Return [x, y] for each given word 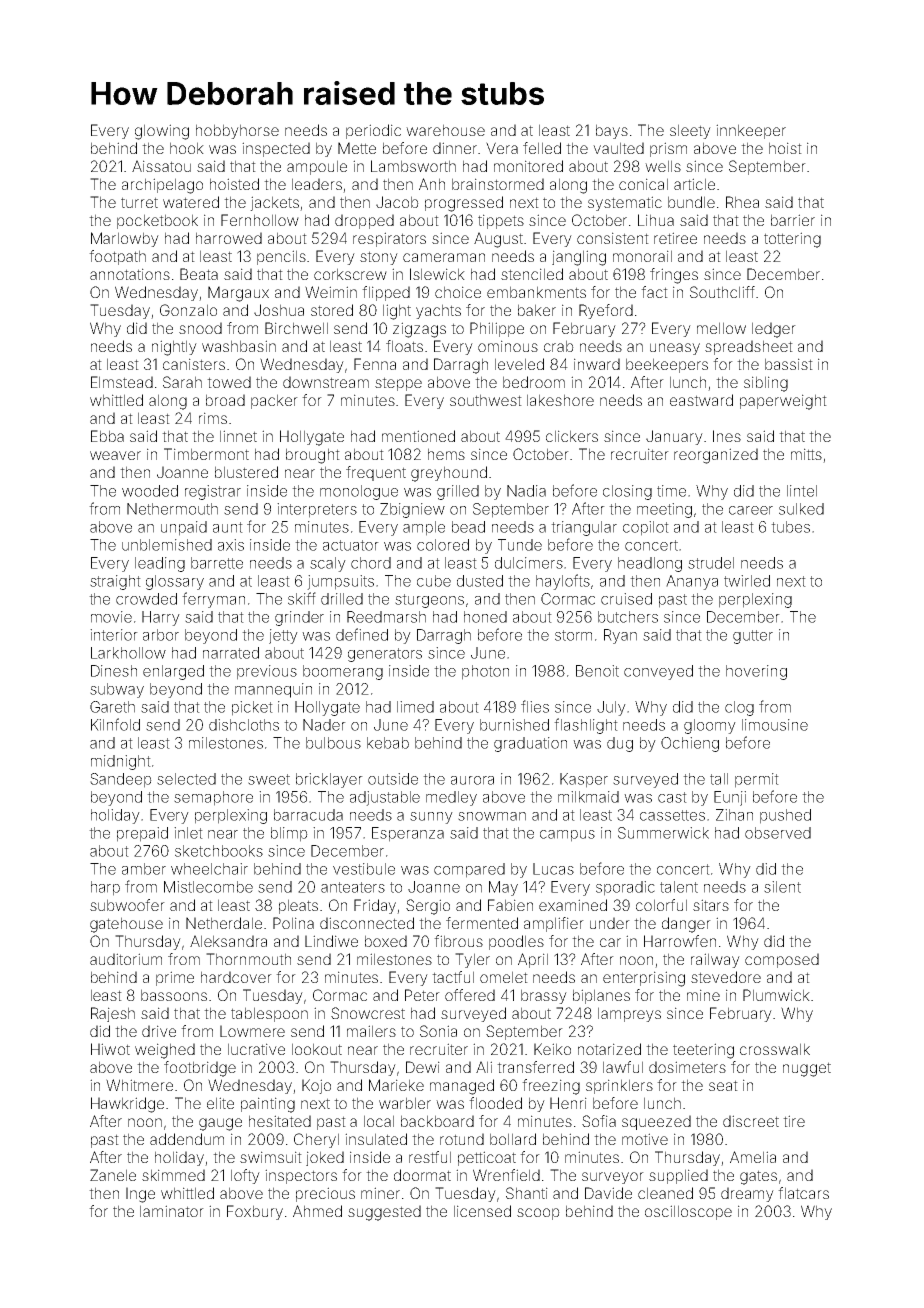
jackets [274, 203]
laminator [172, 1211]
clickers [572, 436]
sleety [690, 131]
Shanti [527, 1193]
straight [115, 582]
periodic [373, 131]
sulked [801, 509]
